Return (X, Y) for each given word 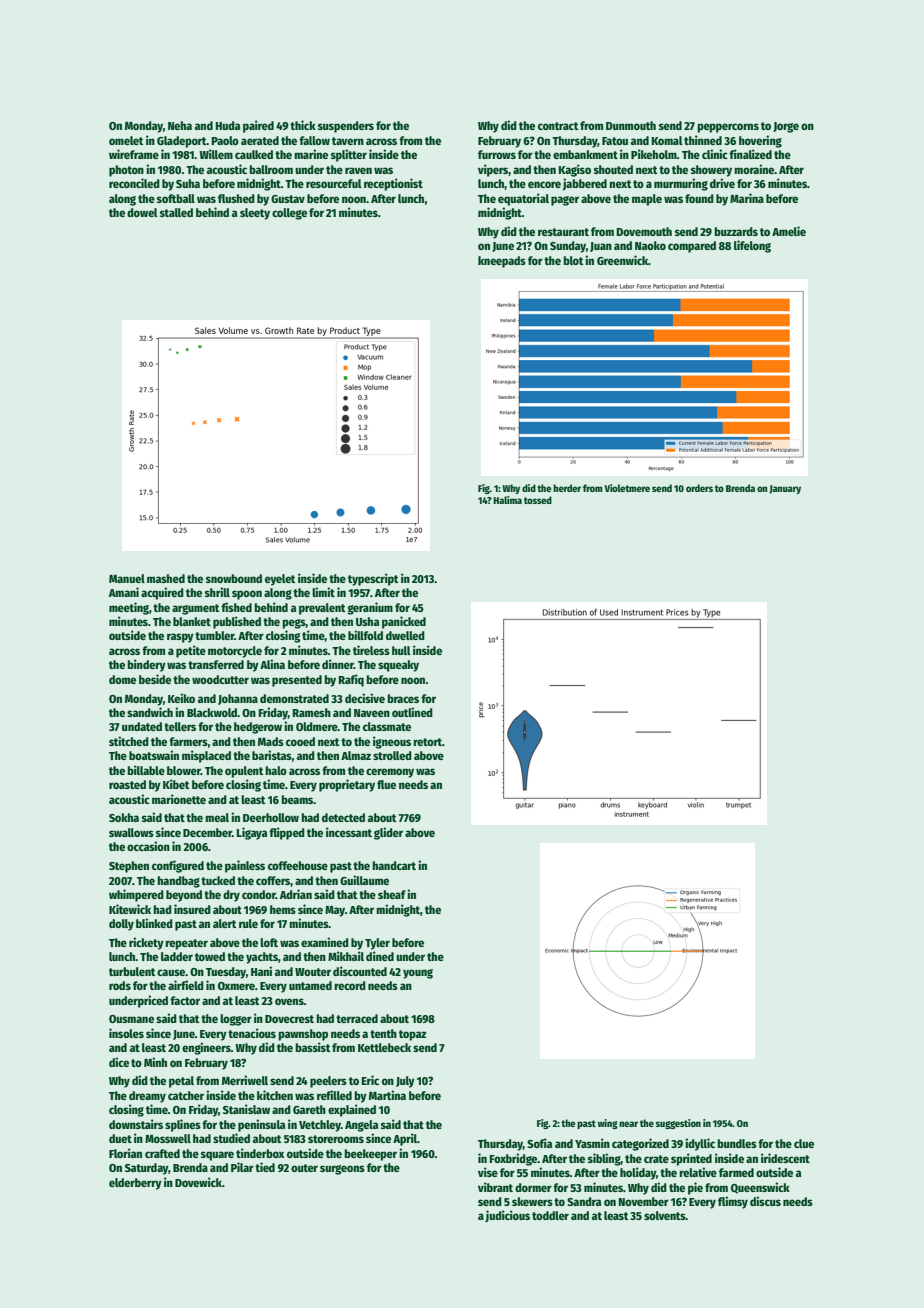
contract (558, 126)
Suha (188, 183)
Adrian (296, 894)
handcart (394, 865)
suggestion (678, 1124)
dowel (142, 212)
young (418, 974)
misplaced (206, 756)
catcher (186, 1095)
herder (567, 488)
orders (699, 488)
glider (388, 833)
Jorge (786, 127)
